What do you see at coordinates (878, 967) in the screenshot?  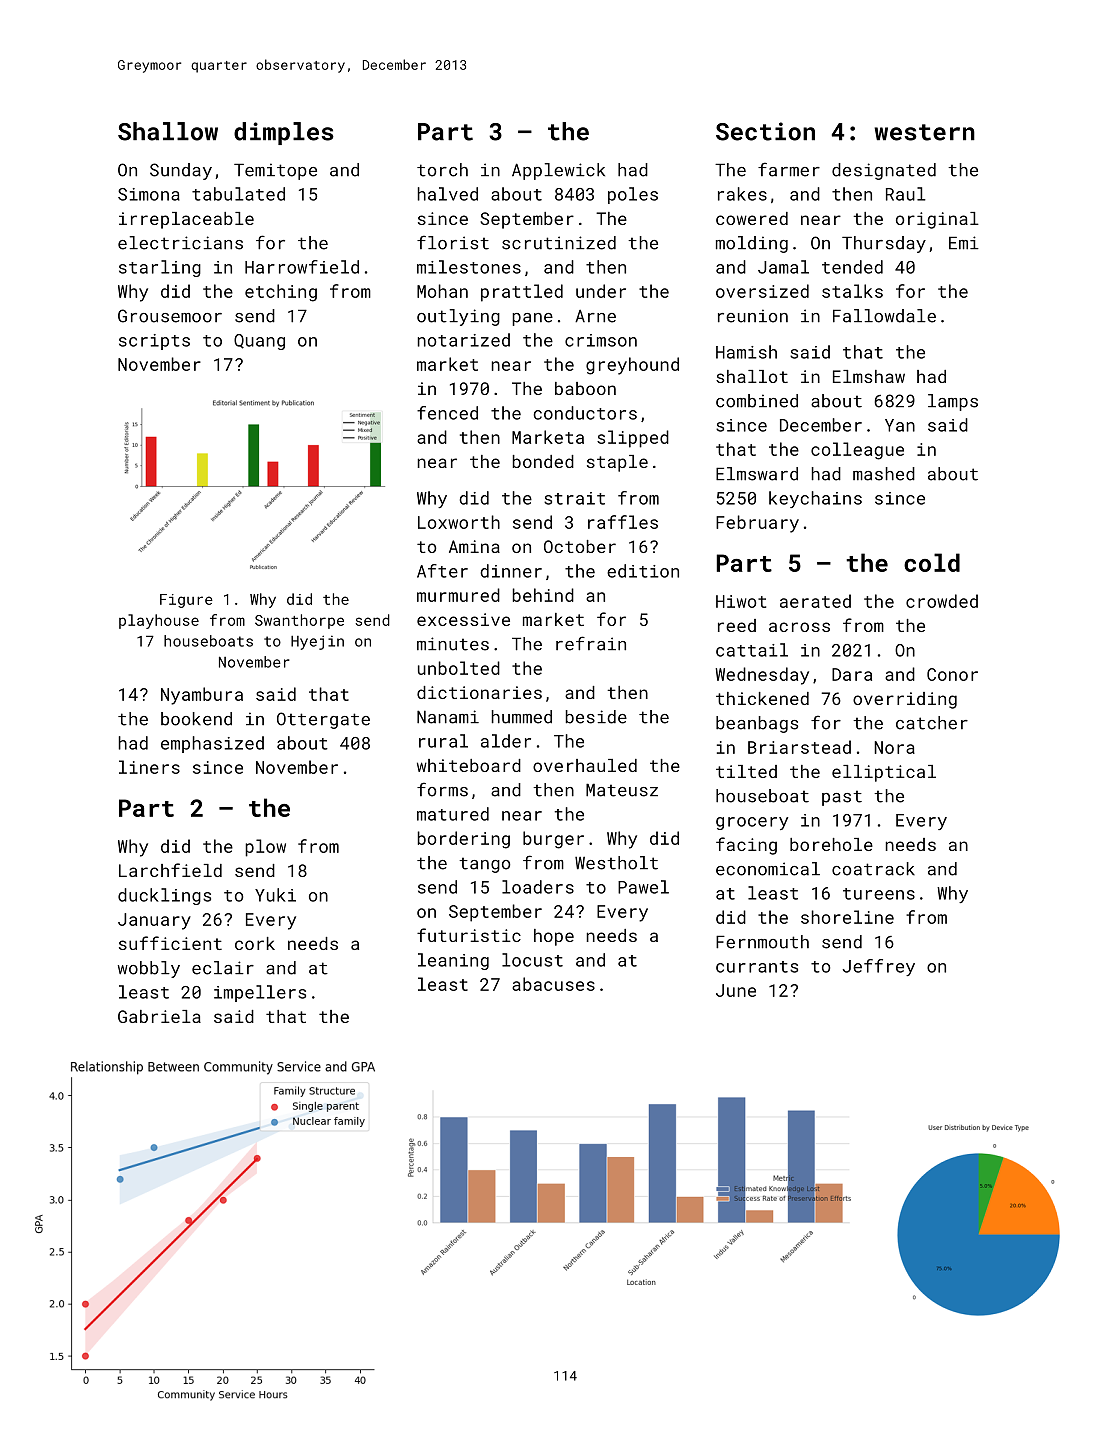 I see `Jeffrey` at bounding box center [878, 967].
